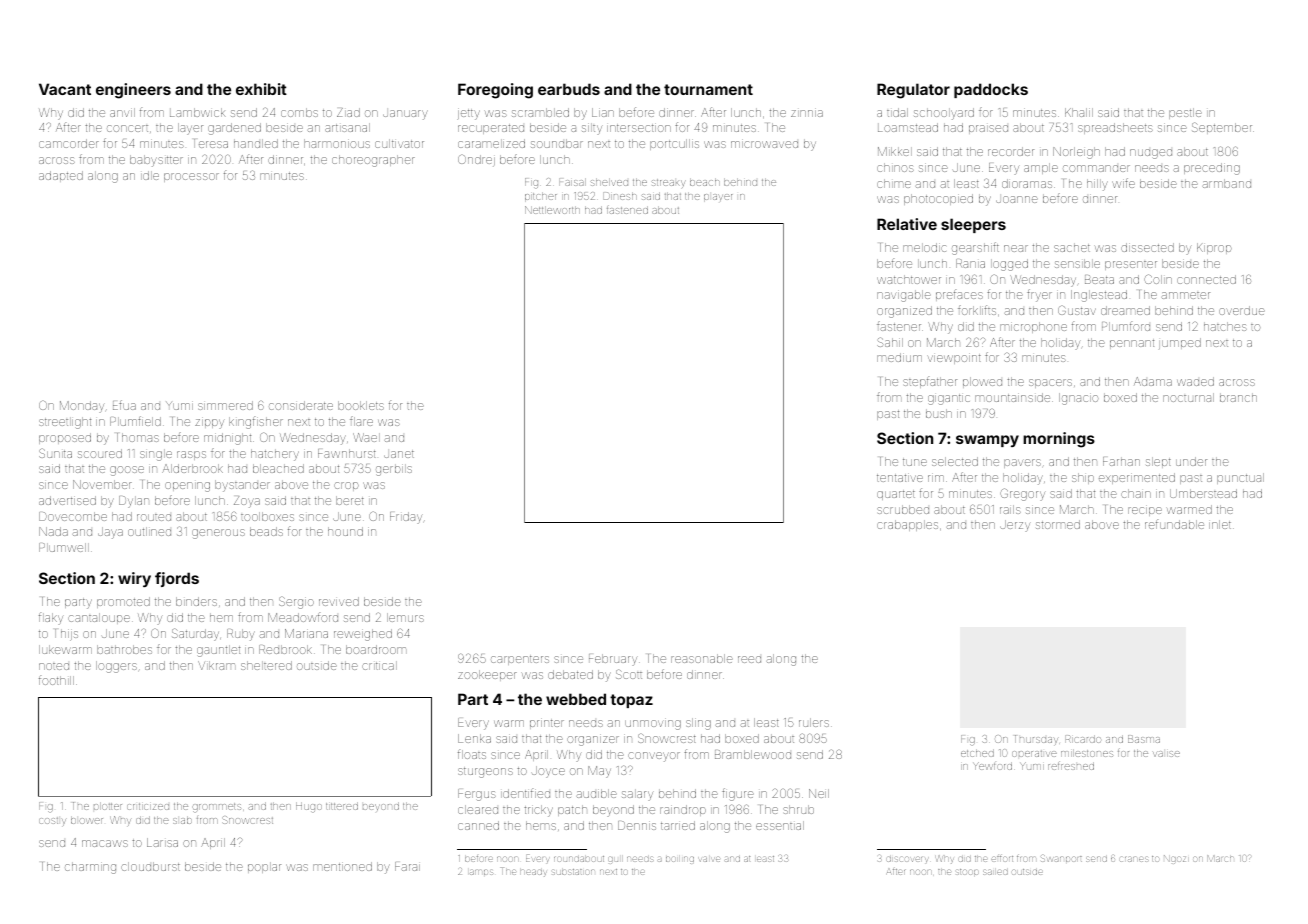 The image size is (1308, 924). Describe the element at coordinates (345, 531) in the screenshot. I see `hound` at that location.
